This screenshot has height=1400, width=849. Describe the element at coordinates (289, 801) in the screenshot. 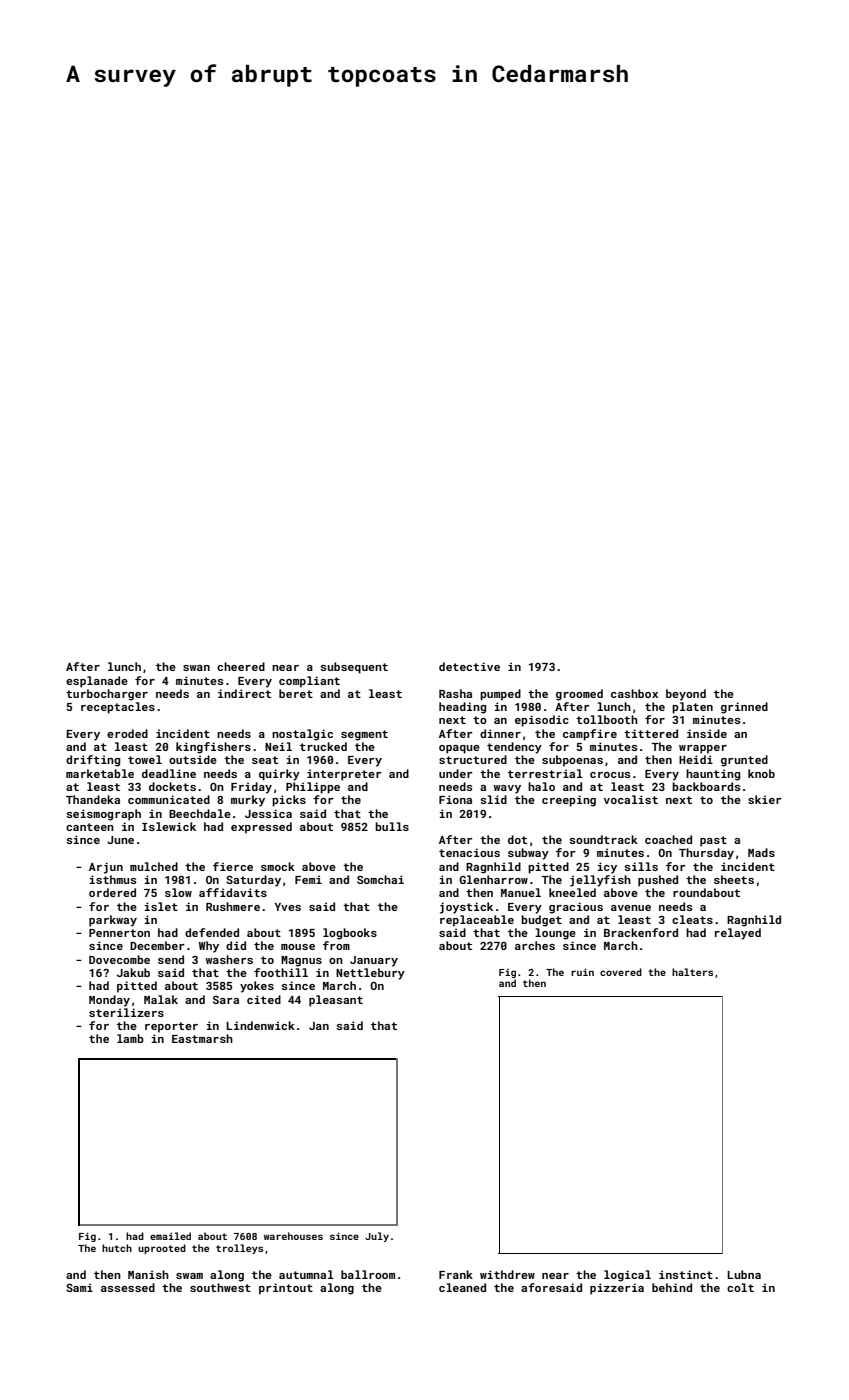

I see `picks` at that location.
